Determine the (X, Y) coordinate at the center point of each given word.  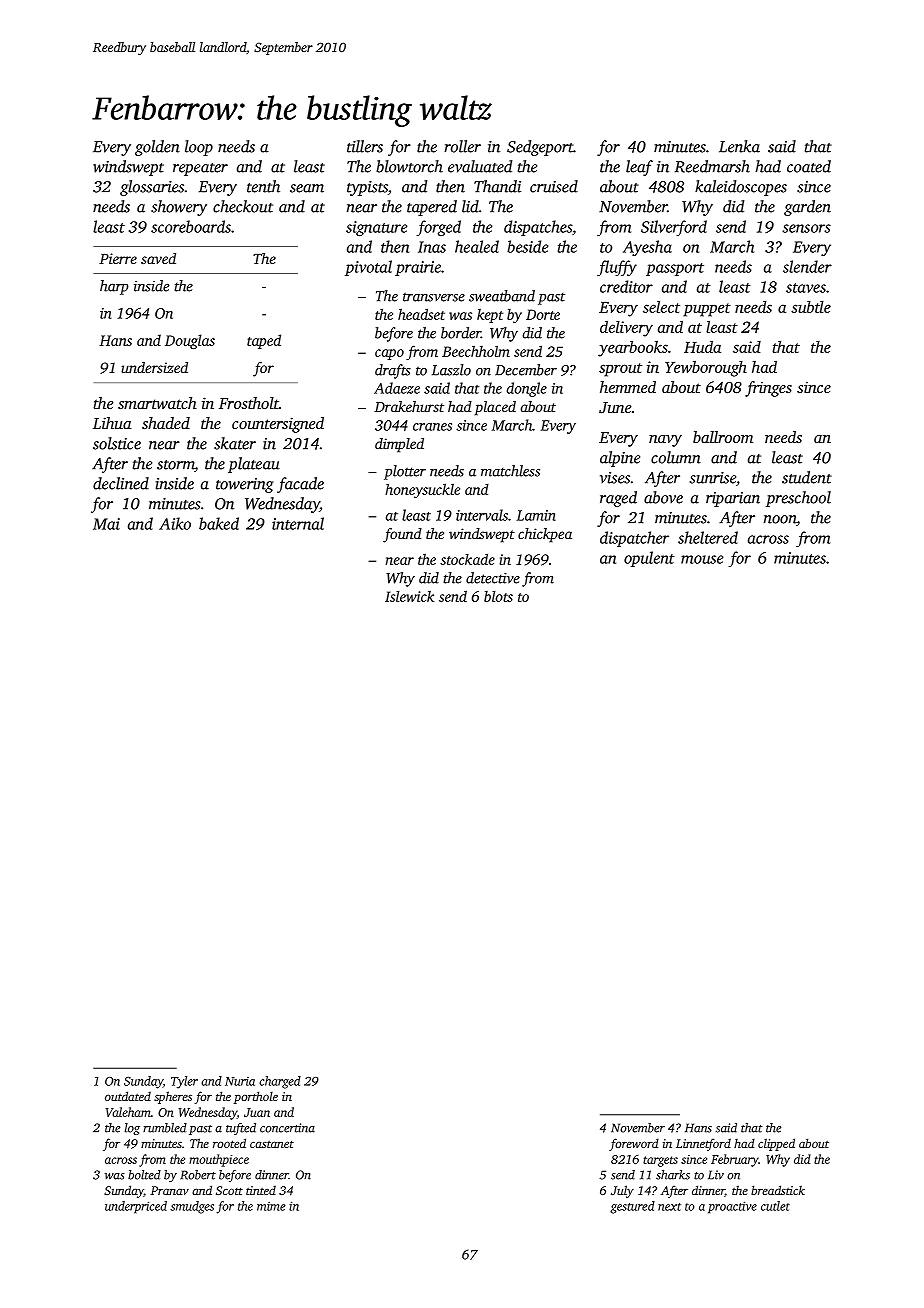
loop (199, 148)
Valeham (128, 1112)
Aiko (175, 523)
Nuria (240, 1081)
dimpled (399, 445)
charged (280, 1082)
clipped (776, 1144)
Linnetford (703, 1144)
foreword (634, 1144)
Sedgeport (540, 148)
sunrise (713, 478)
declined (121, 483)
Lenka (739, 146)
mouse (702, 559)
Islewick (409, 596)
